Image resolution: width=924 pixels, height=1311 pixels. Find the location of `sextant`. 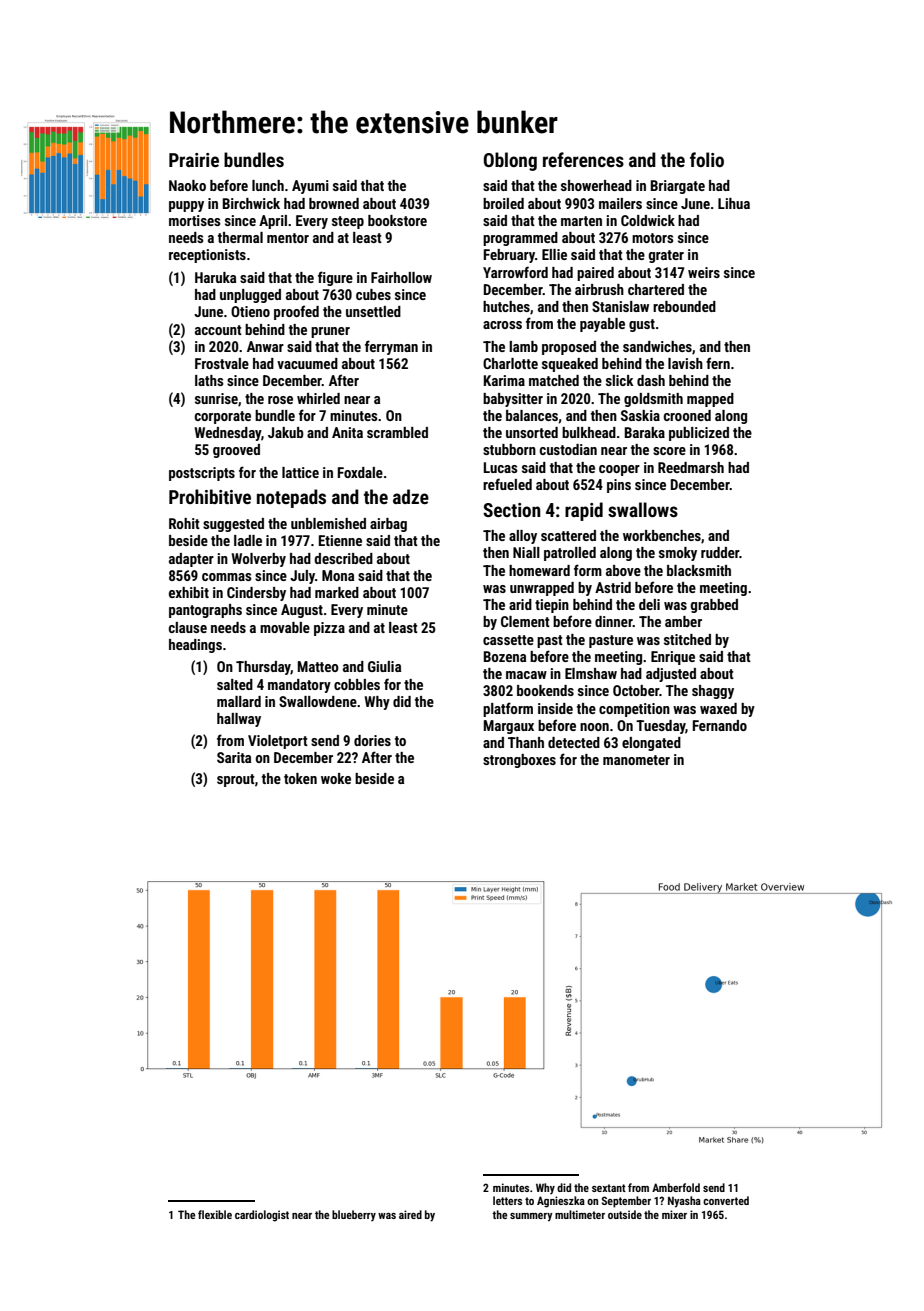

sextant is located at coordinates (609, 1188).
